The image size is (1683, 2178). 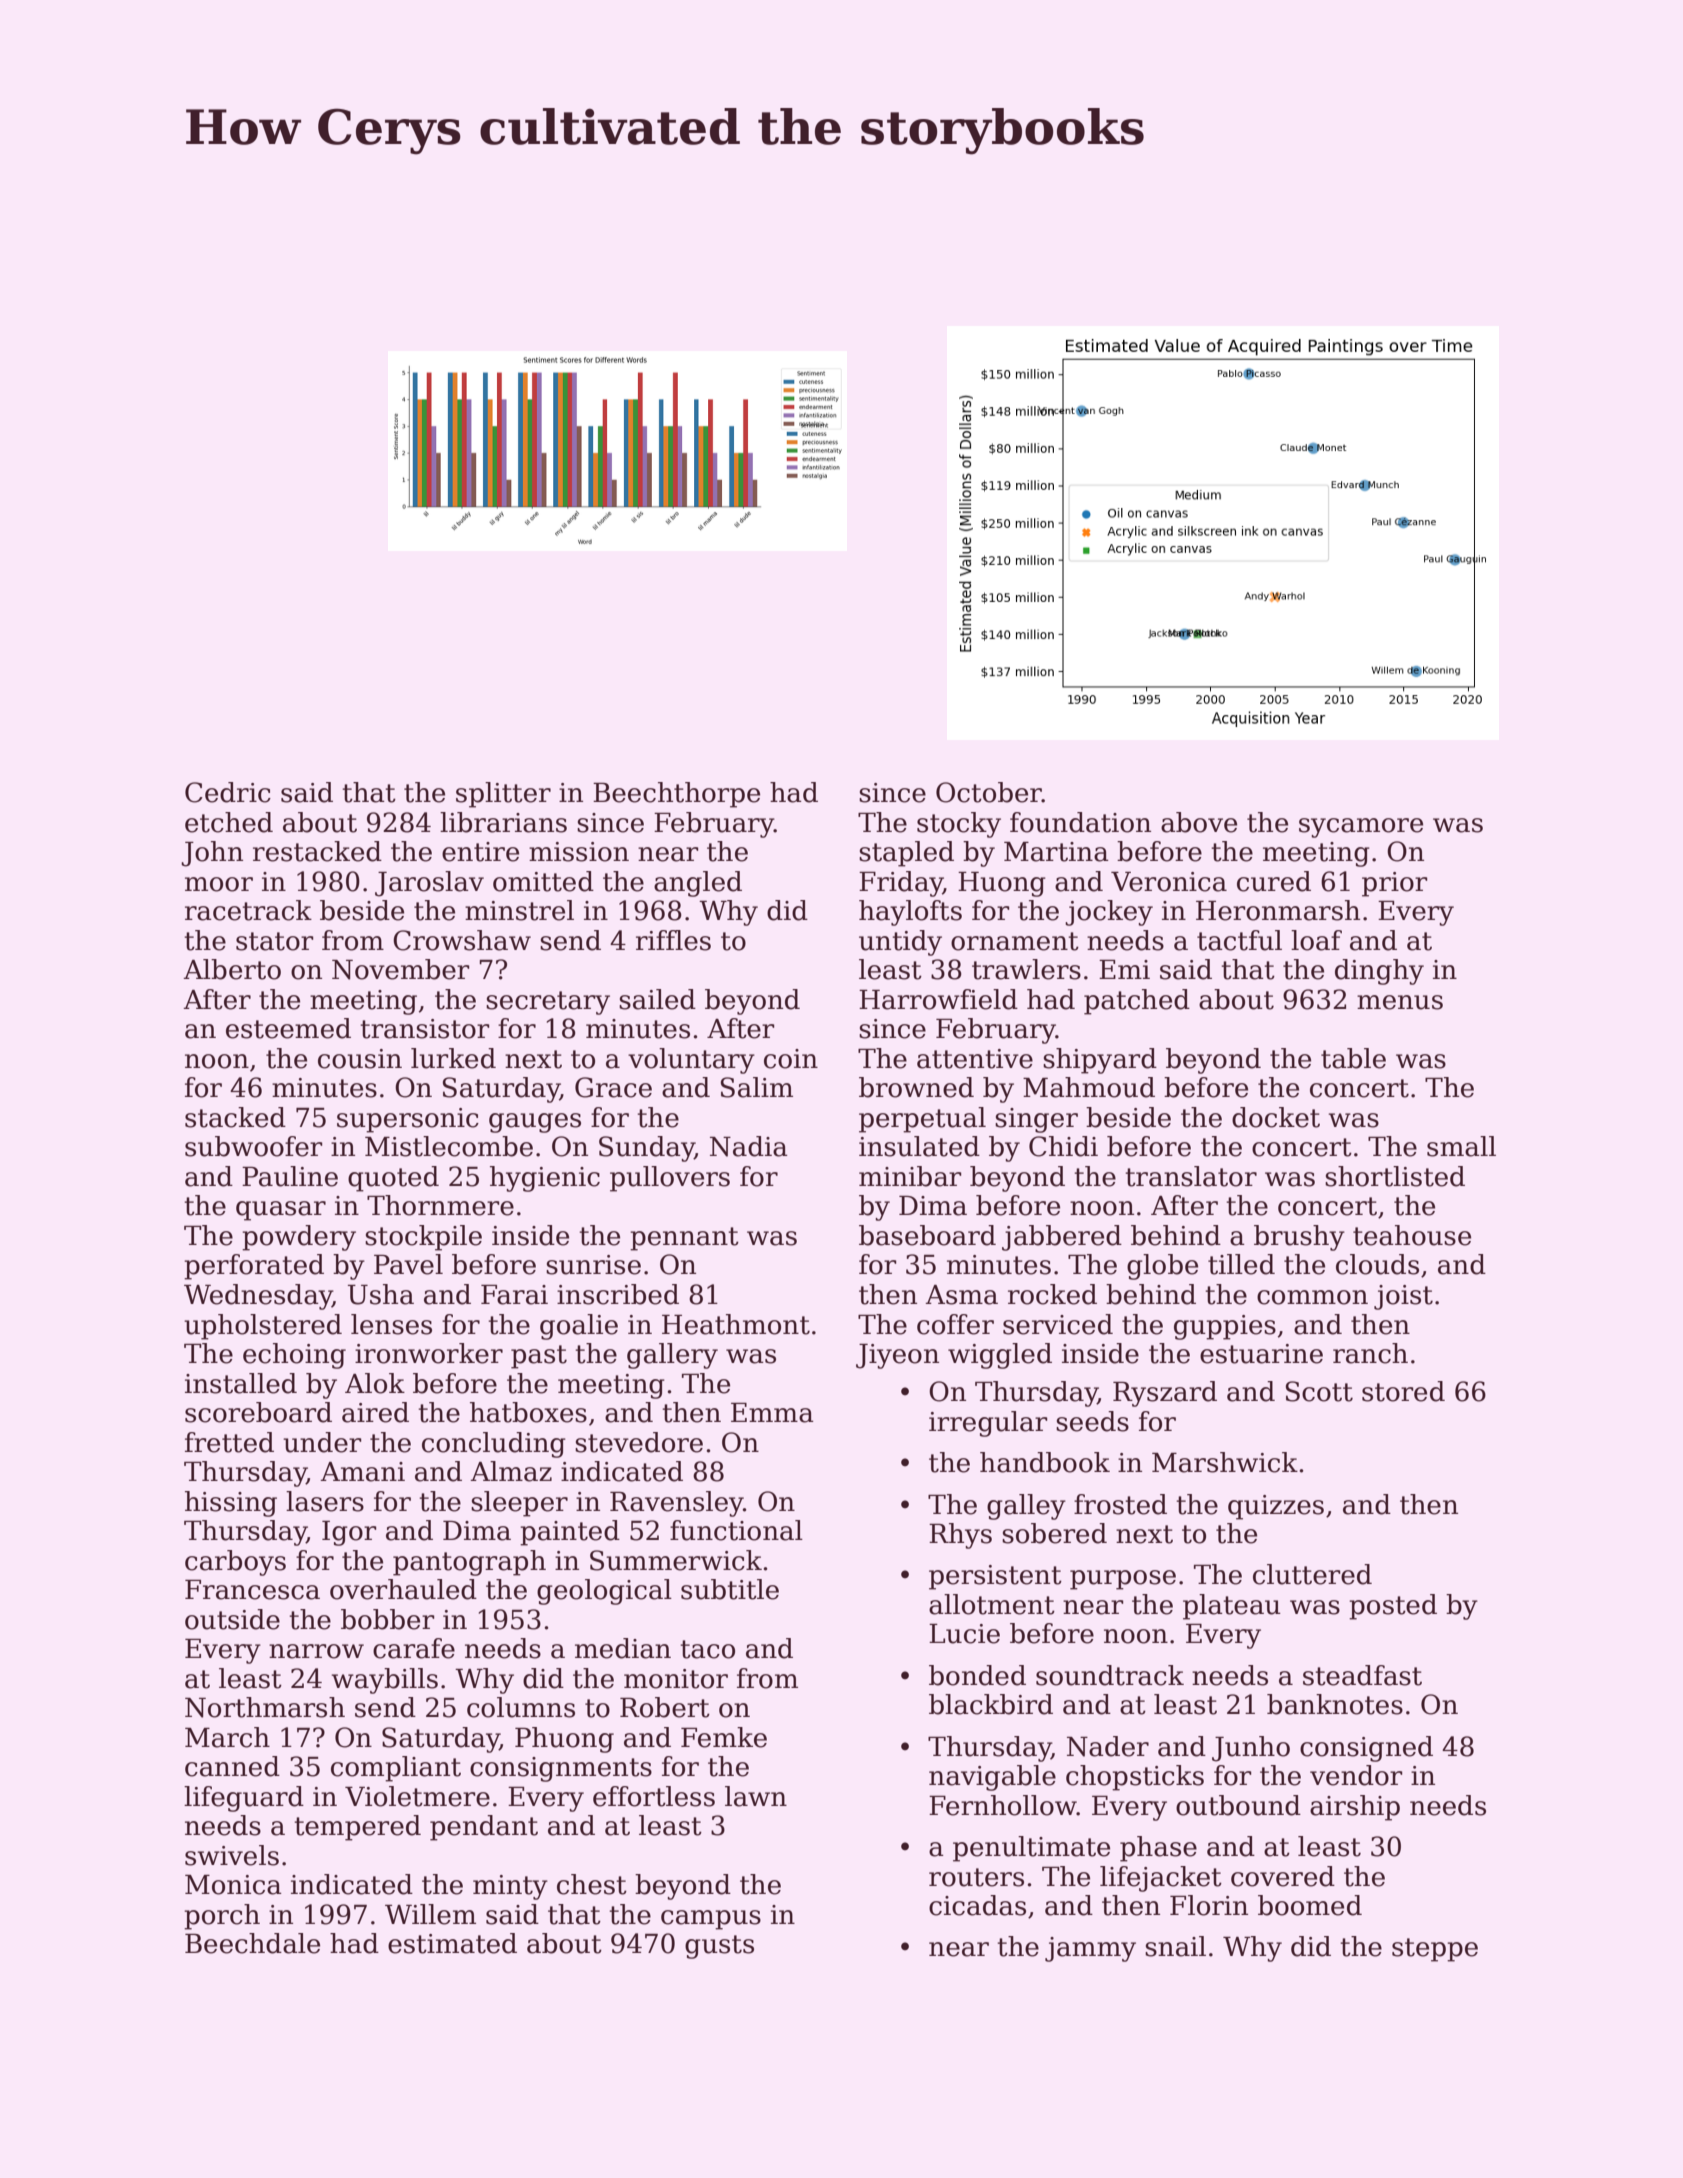 What do you see at coordinates (561, 1769) in the screenshot?
I see `consignments` at bounding box center [561, 1769].
